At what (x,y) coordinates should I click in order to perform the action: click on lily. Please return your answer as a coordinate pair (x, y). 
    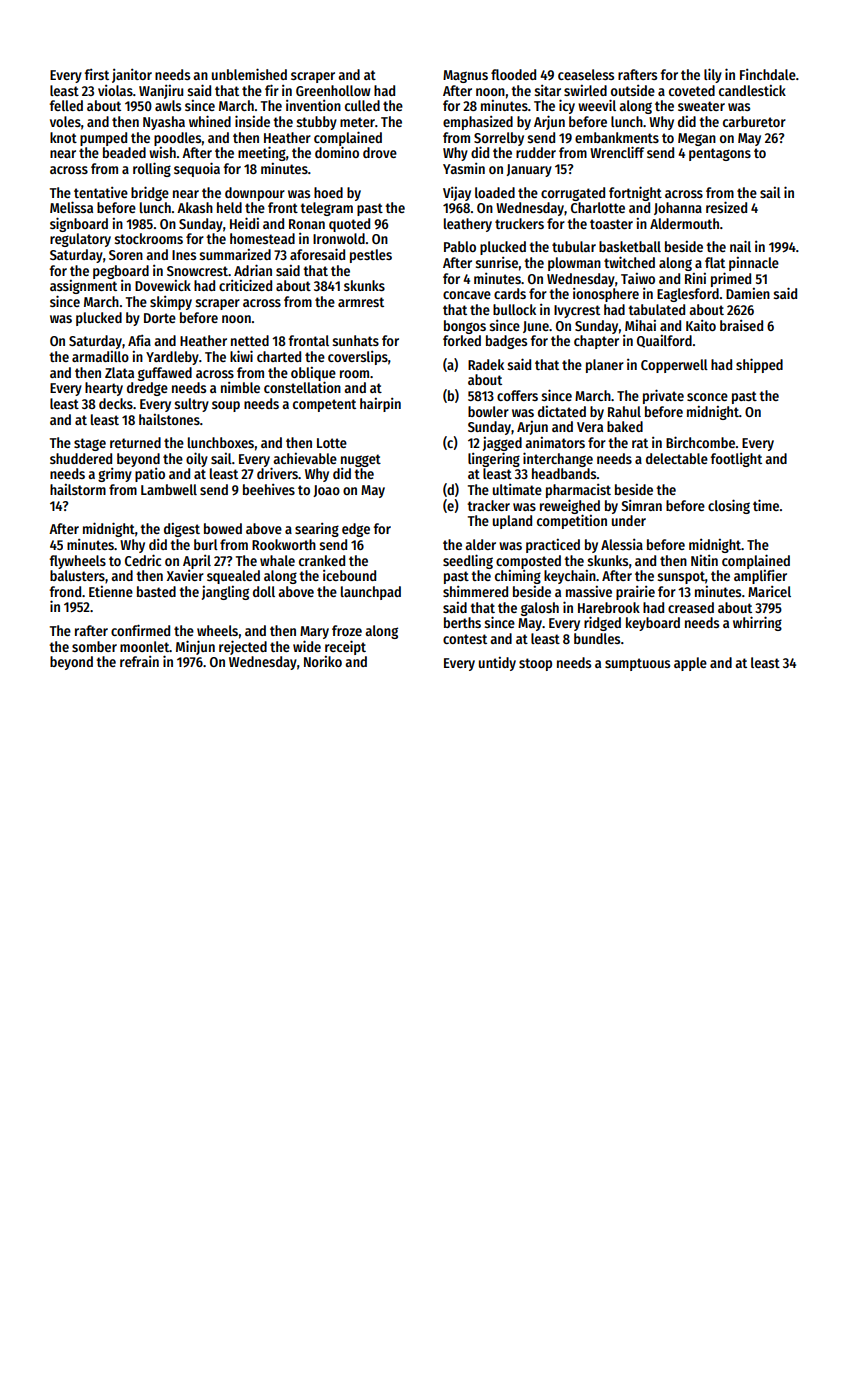
    Looking at the image, I should click on (713, 75).
